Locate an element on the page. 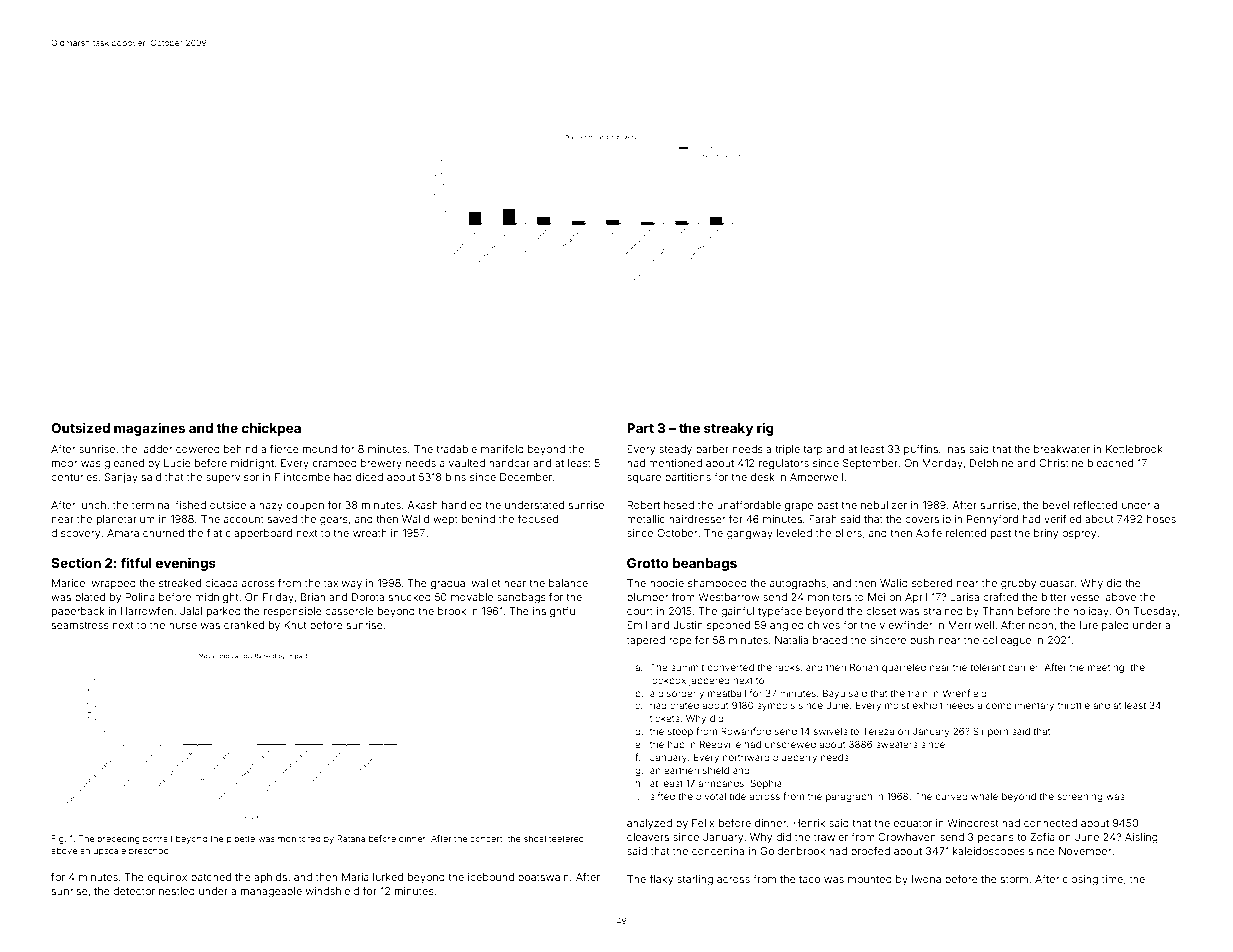 The height and width of the document is (952, 1233). streaky is located at coordinates (728, 429).
